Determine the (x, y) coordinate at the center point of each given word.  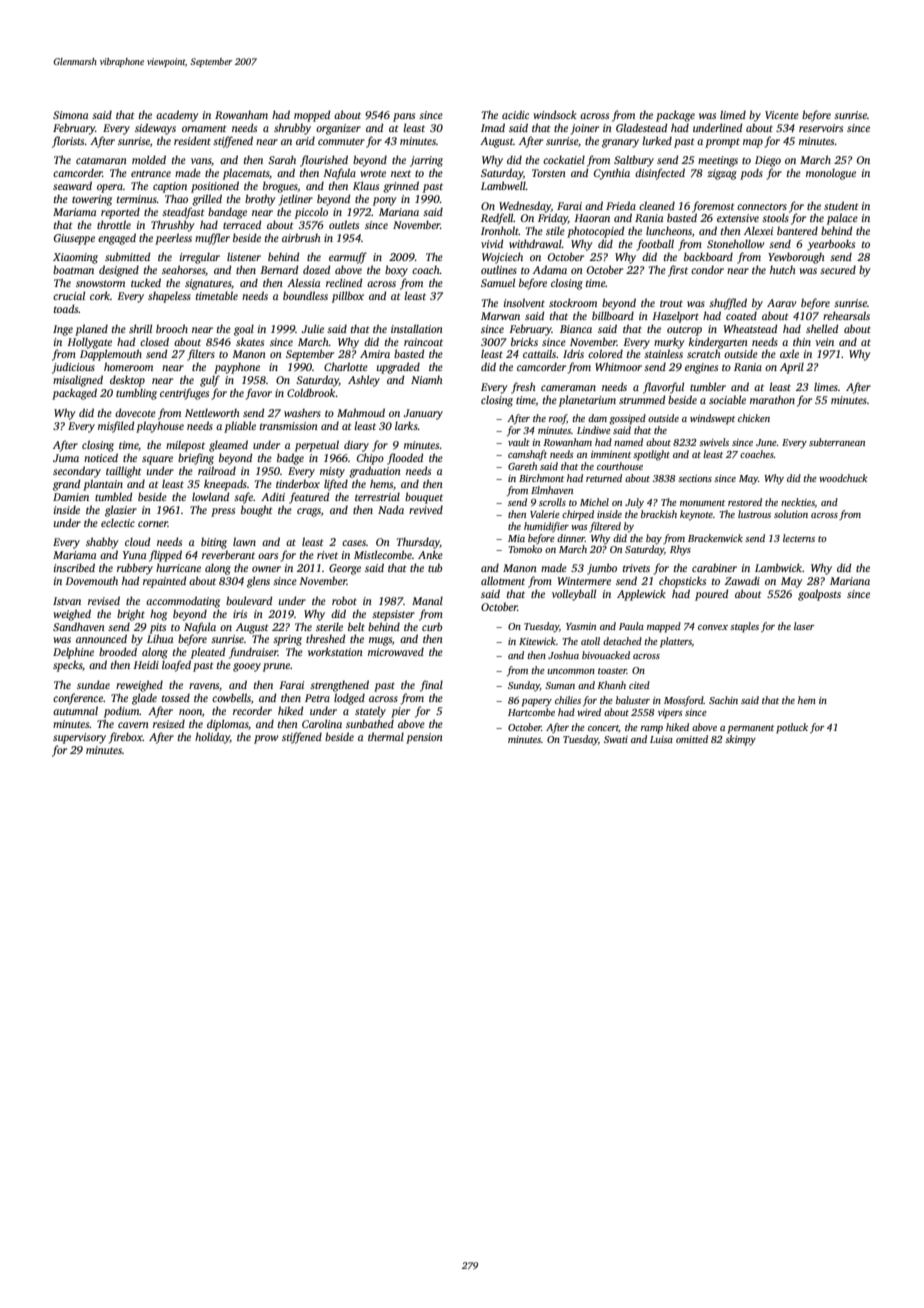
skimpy (740, 740)
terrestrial (377, 496)
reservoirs (821, 128)
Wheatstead (750, 328)
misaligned (78, 381)
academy (177, 116)
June (766, 442)
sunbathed (370, 723)
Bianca (576, 329)
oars (268, 556)
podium (122, 712)
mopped (312, 116)
